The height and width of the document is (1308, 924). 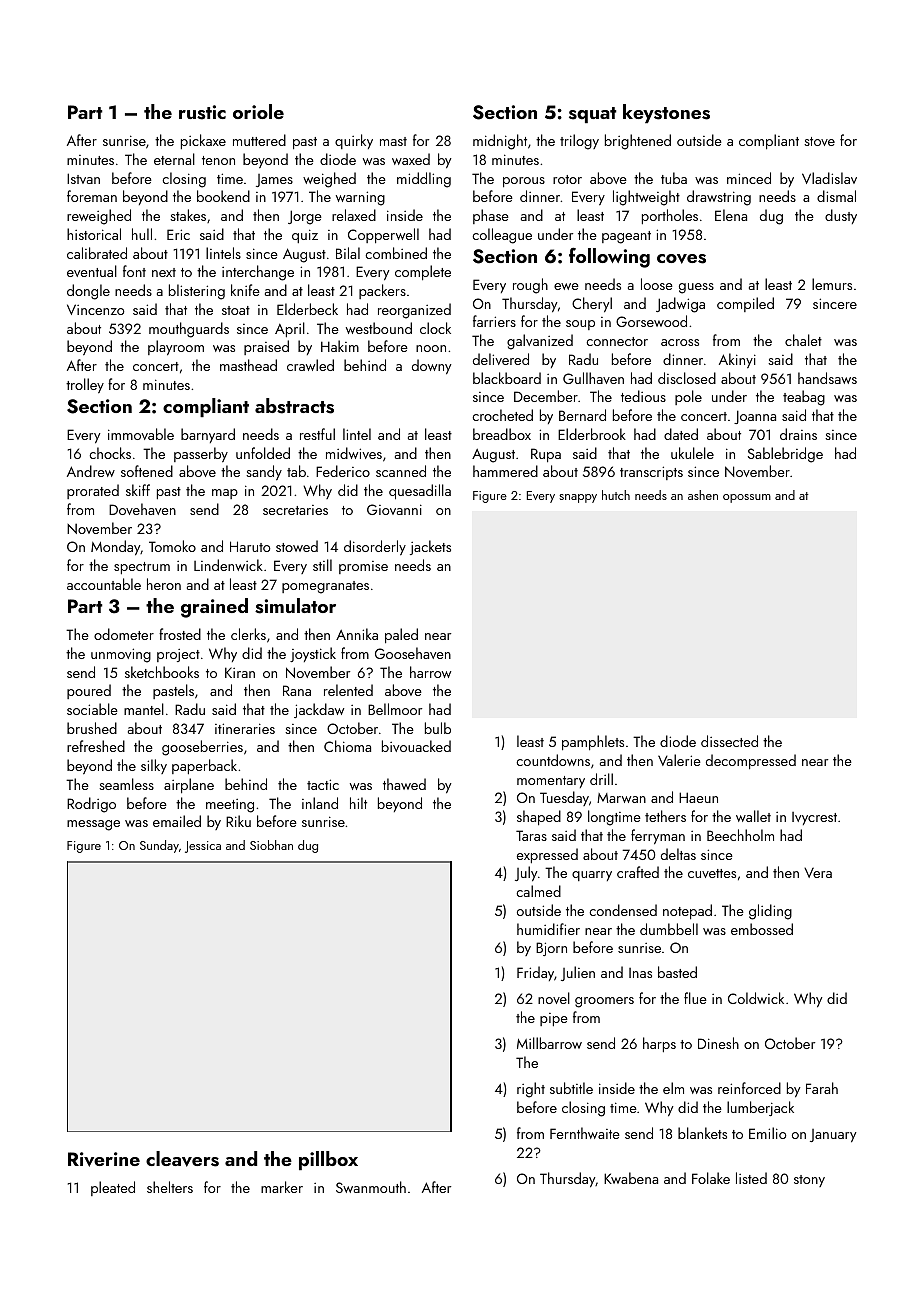 I want to click on Rodrigo, so click(x=91, y=805).
